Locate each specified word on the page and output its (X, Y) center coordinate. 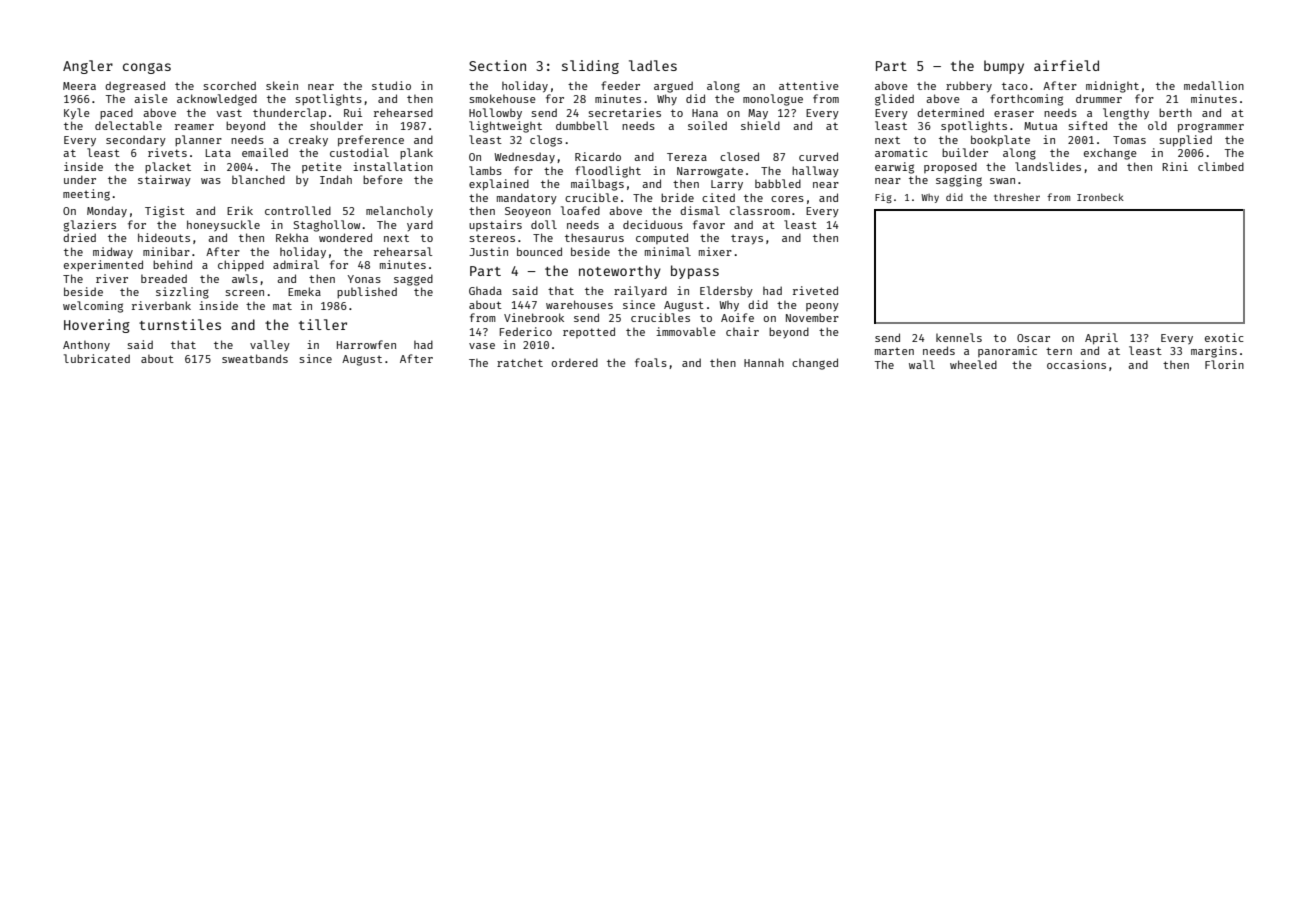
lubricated (97, 358)
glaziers (90, 226)
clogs (546, 141)
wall (922, 364)
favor (709, 224)
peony (822, 307)
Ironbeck (1100, 197)
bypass (695, 272)
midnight (1112, 87)
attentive (809, 85)
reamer (194, 127)
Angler (88, 67)
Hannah (764, 362)
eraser (1014, 114)
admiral (296, 264)
